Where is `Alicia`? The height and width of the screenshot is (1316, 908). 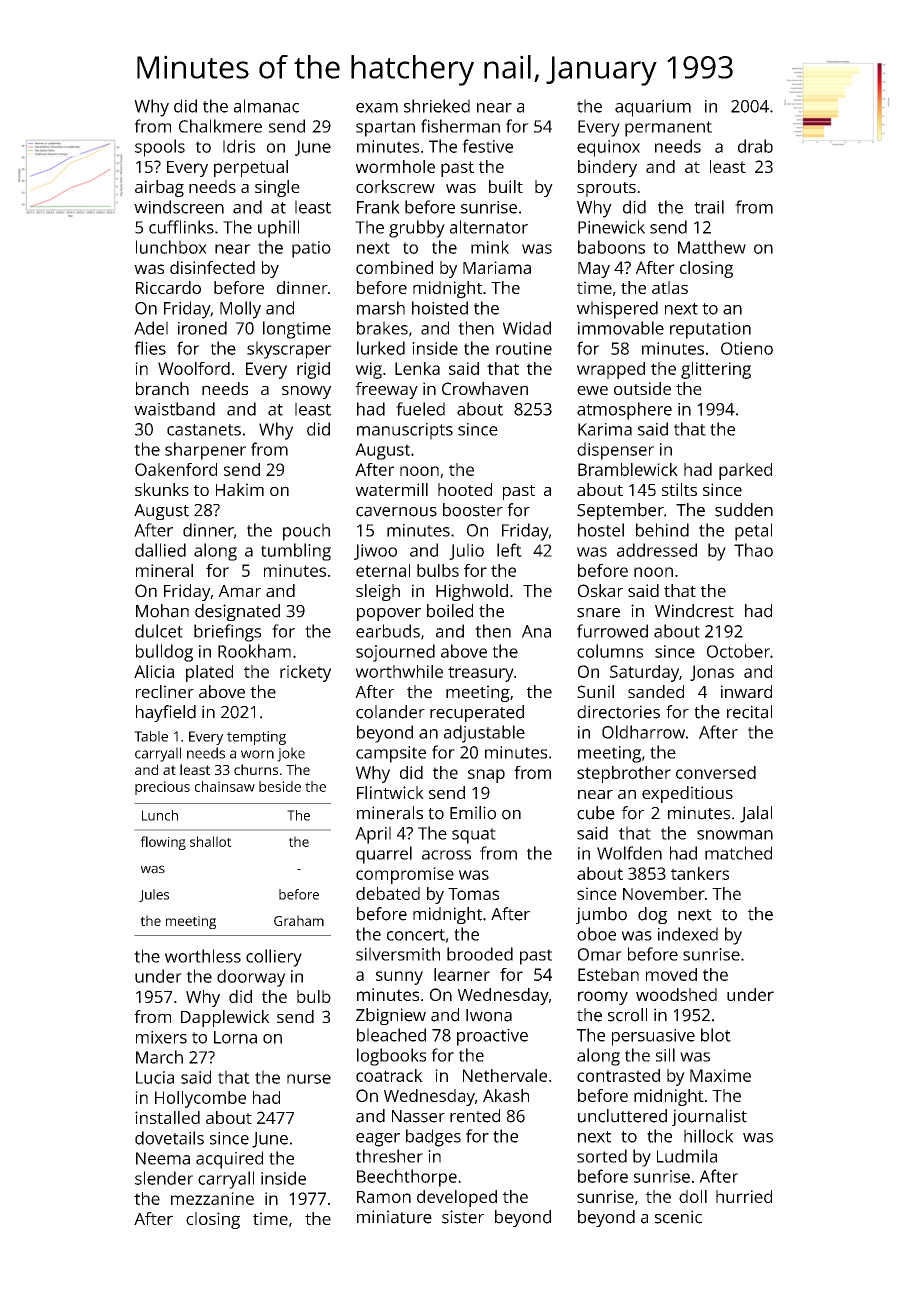
Alicia is located at coordinates (154, 671).
